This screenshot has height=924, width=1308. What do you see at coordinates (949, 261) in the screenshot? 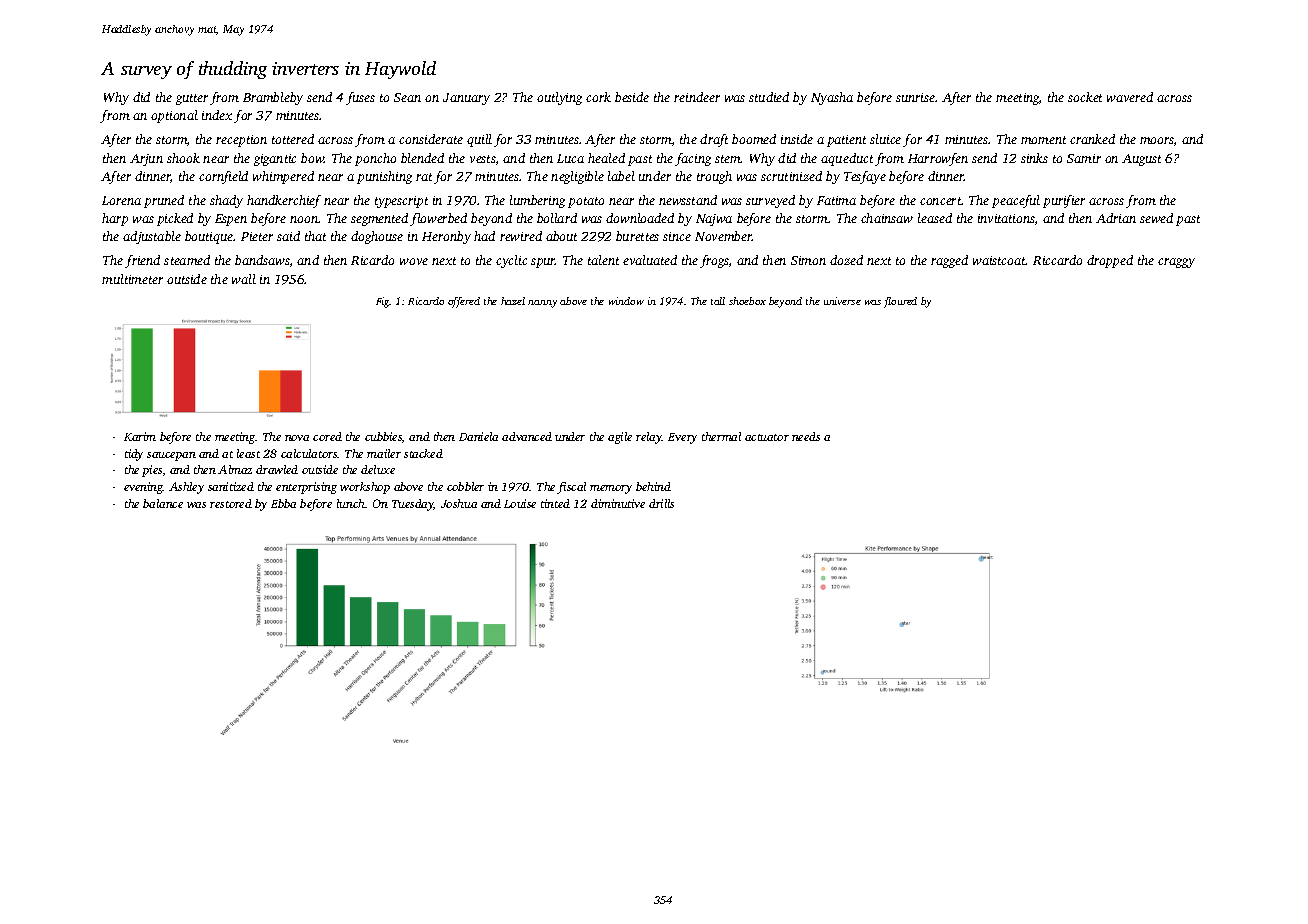
I see `ragged` at bounding box center [949, 261].
